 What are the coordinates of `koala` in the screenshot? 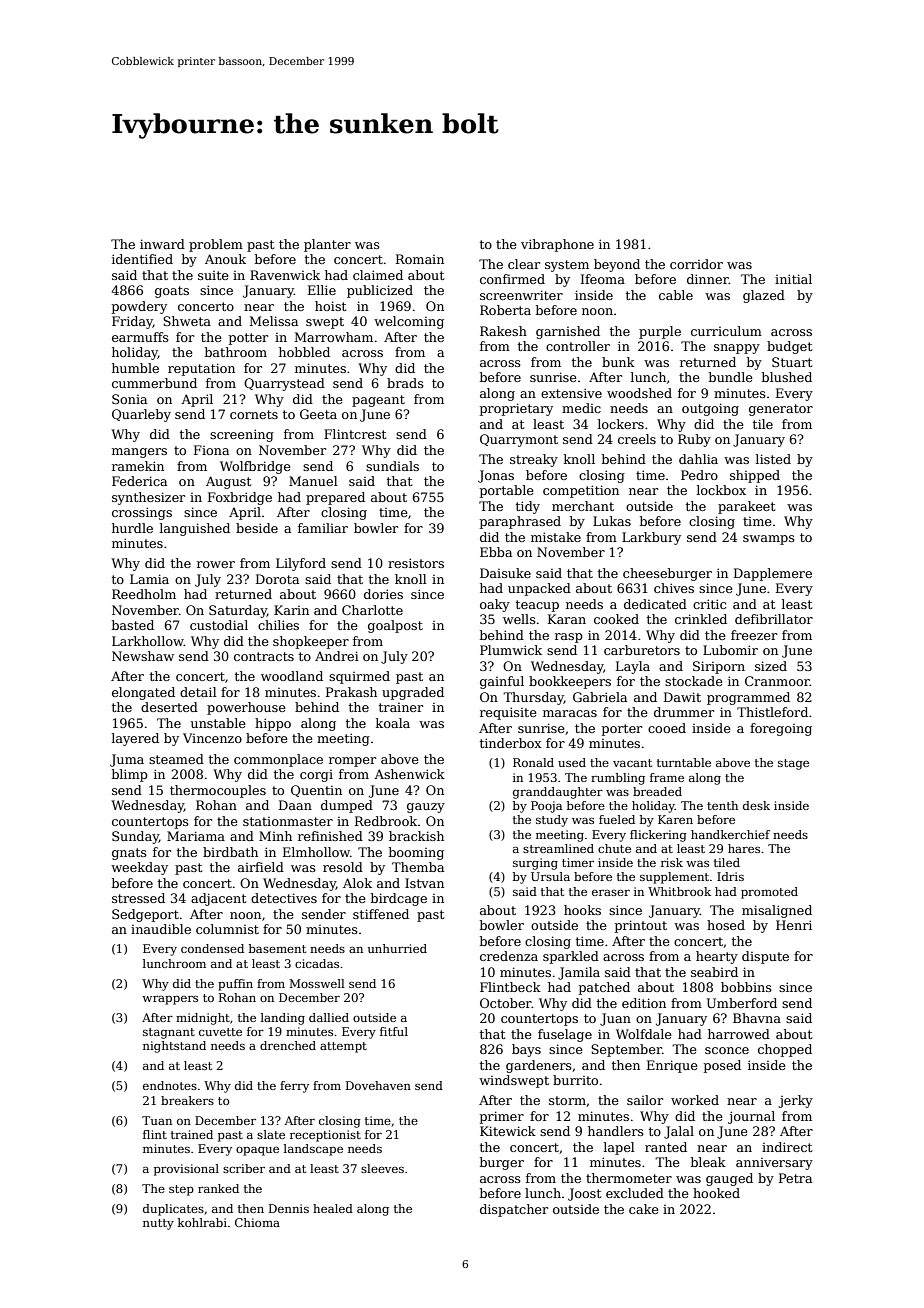 It's located at (393, 723).
